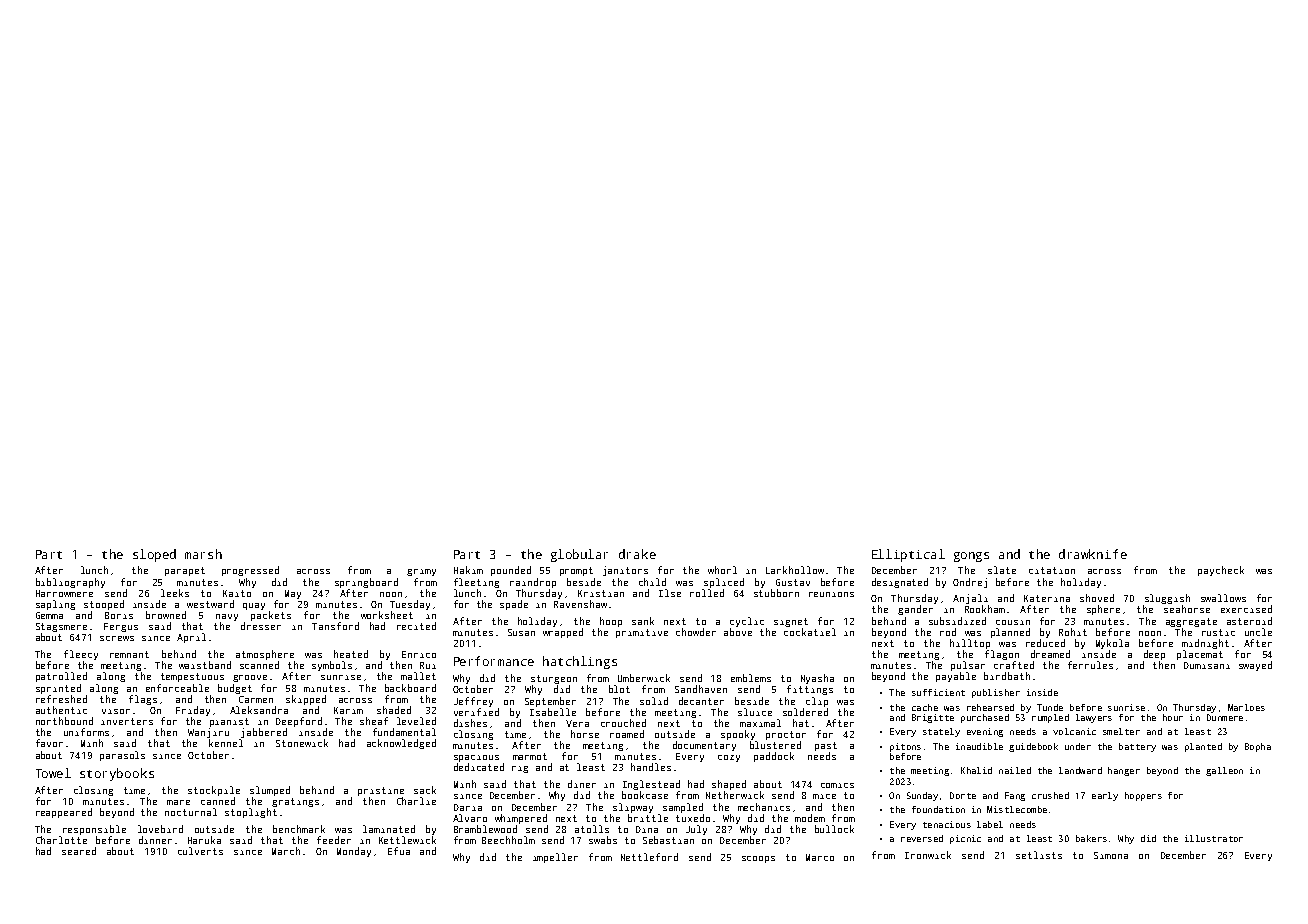 This screenshot has height=924, width=1308. I want to click on sluggish, so click(1167, 599).
